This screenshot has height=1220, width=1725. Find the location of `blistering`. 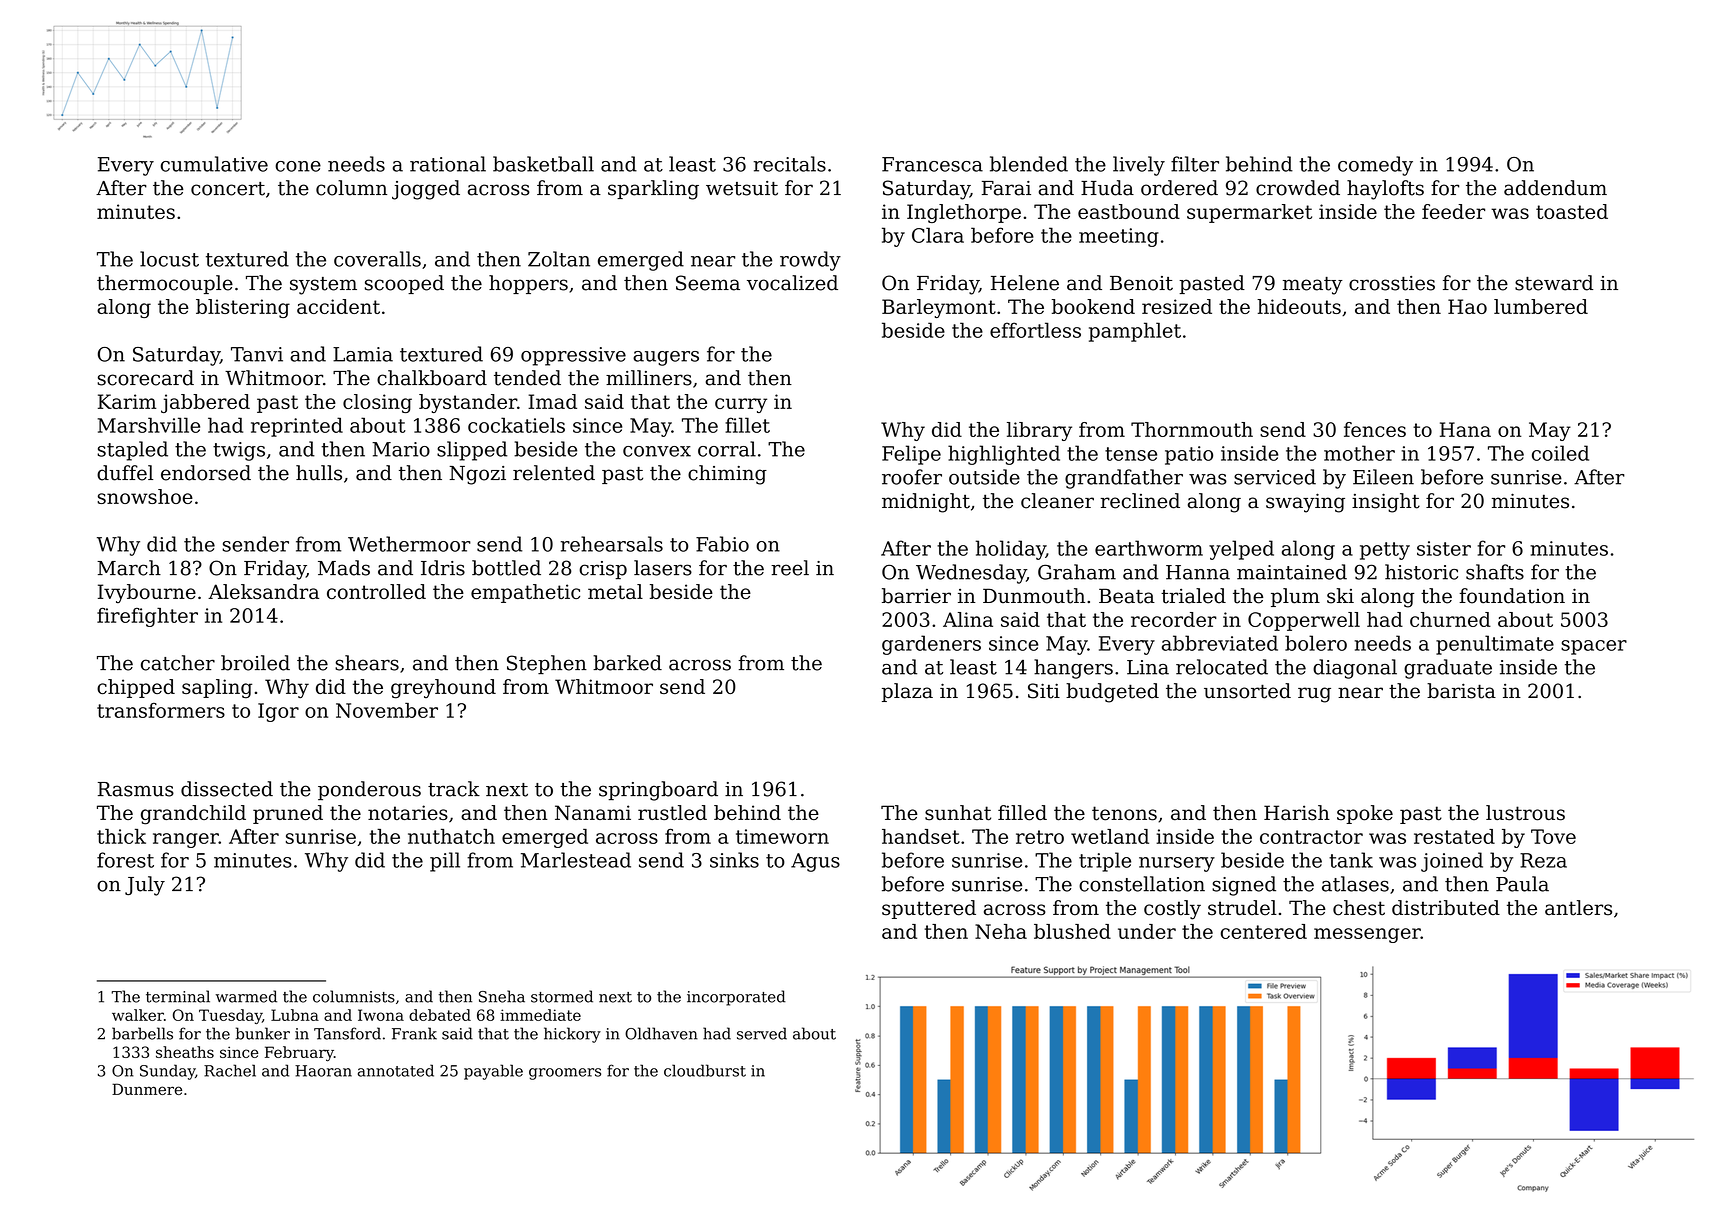

blistering is located at coordinates (243, 308).
